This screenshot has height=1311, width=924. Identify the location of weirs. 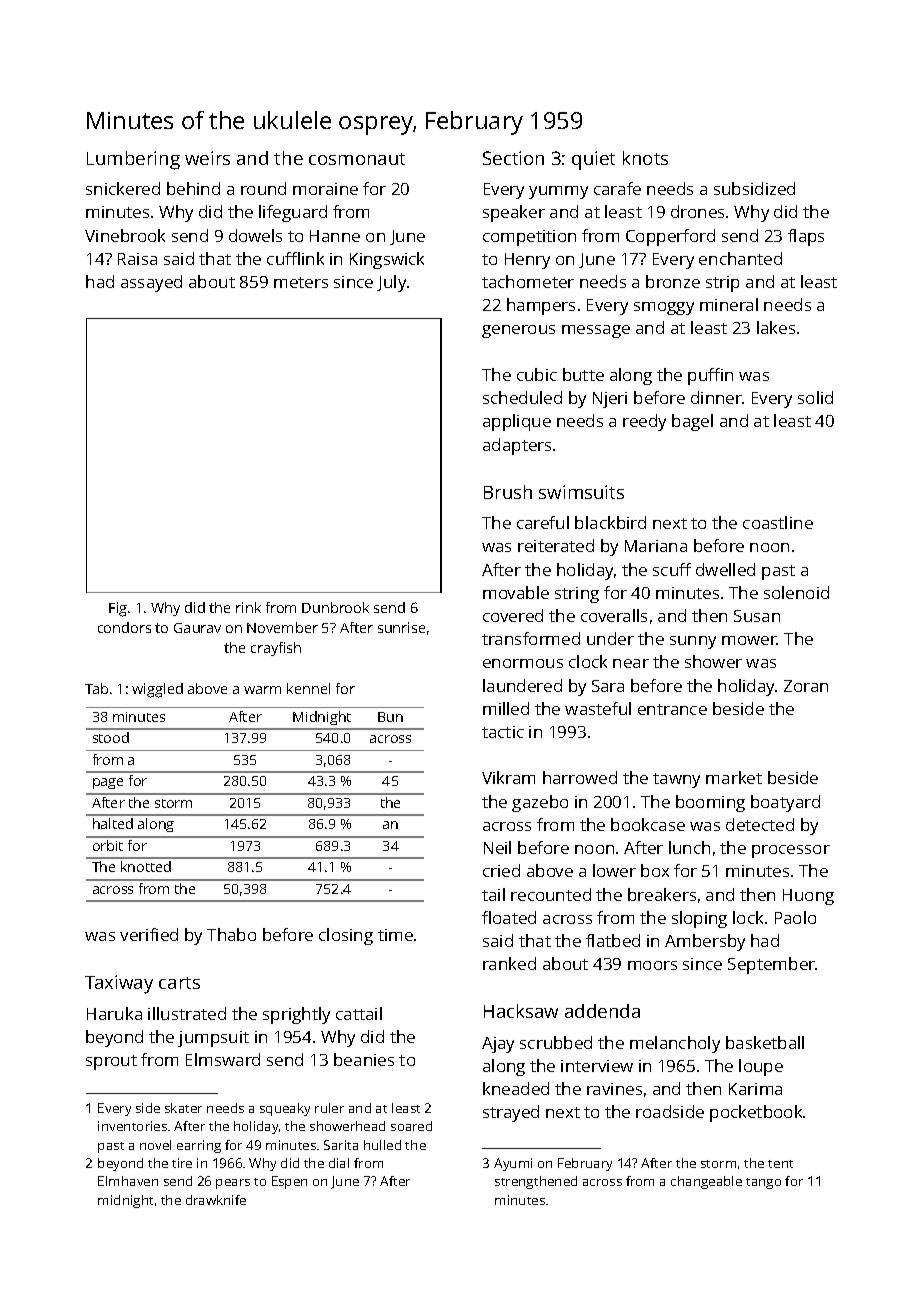
(207, 158).
